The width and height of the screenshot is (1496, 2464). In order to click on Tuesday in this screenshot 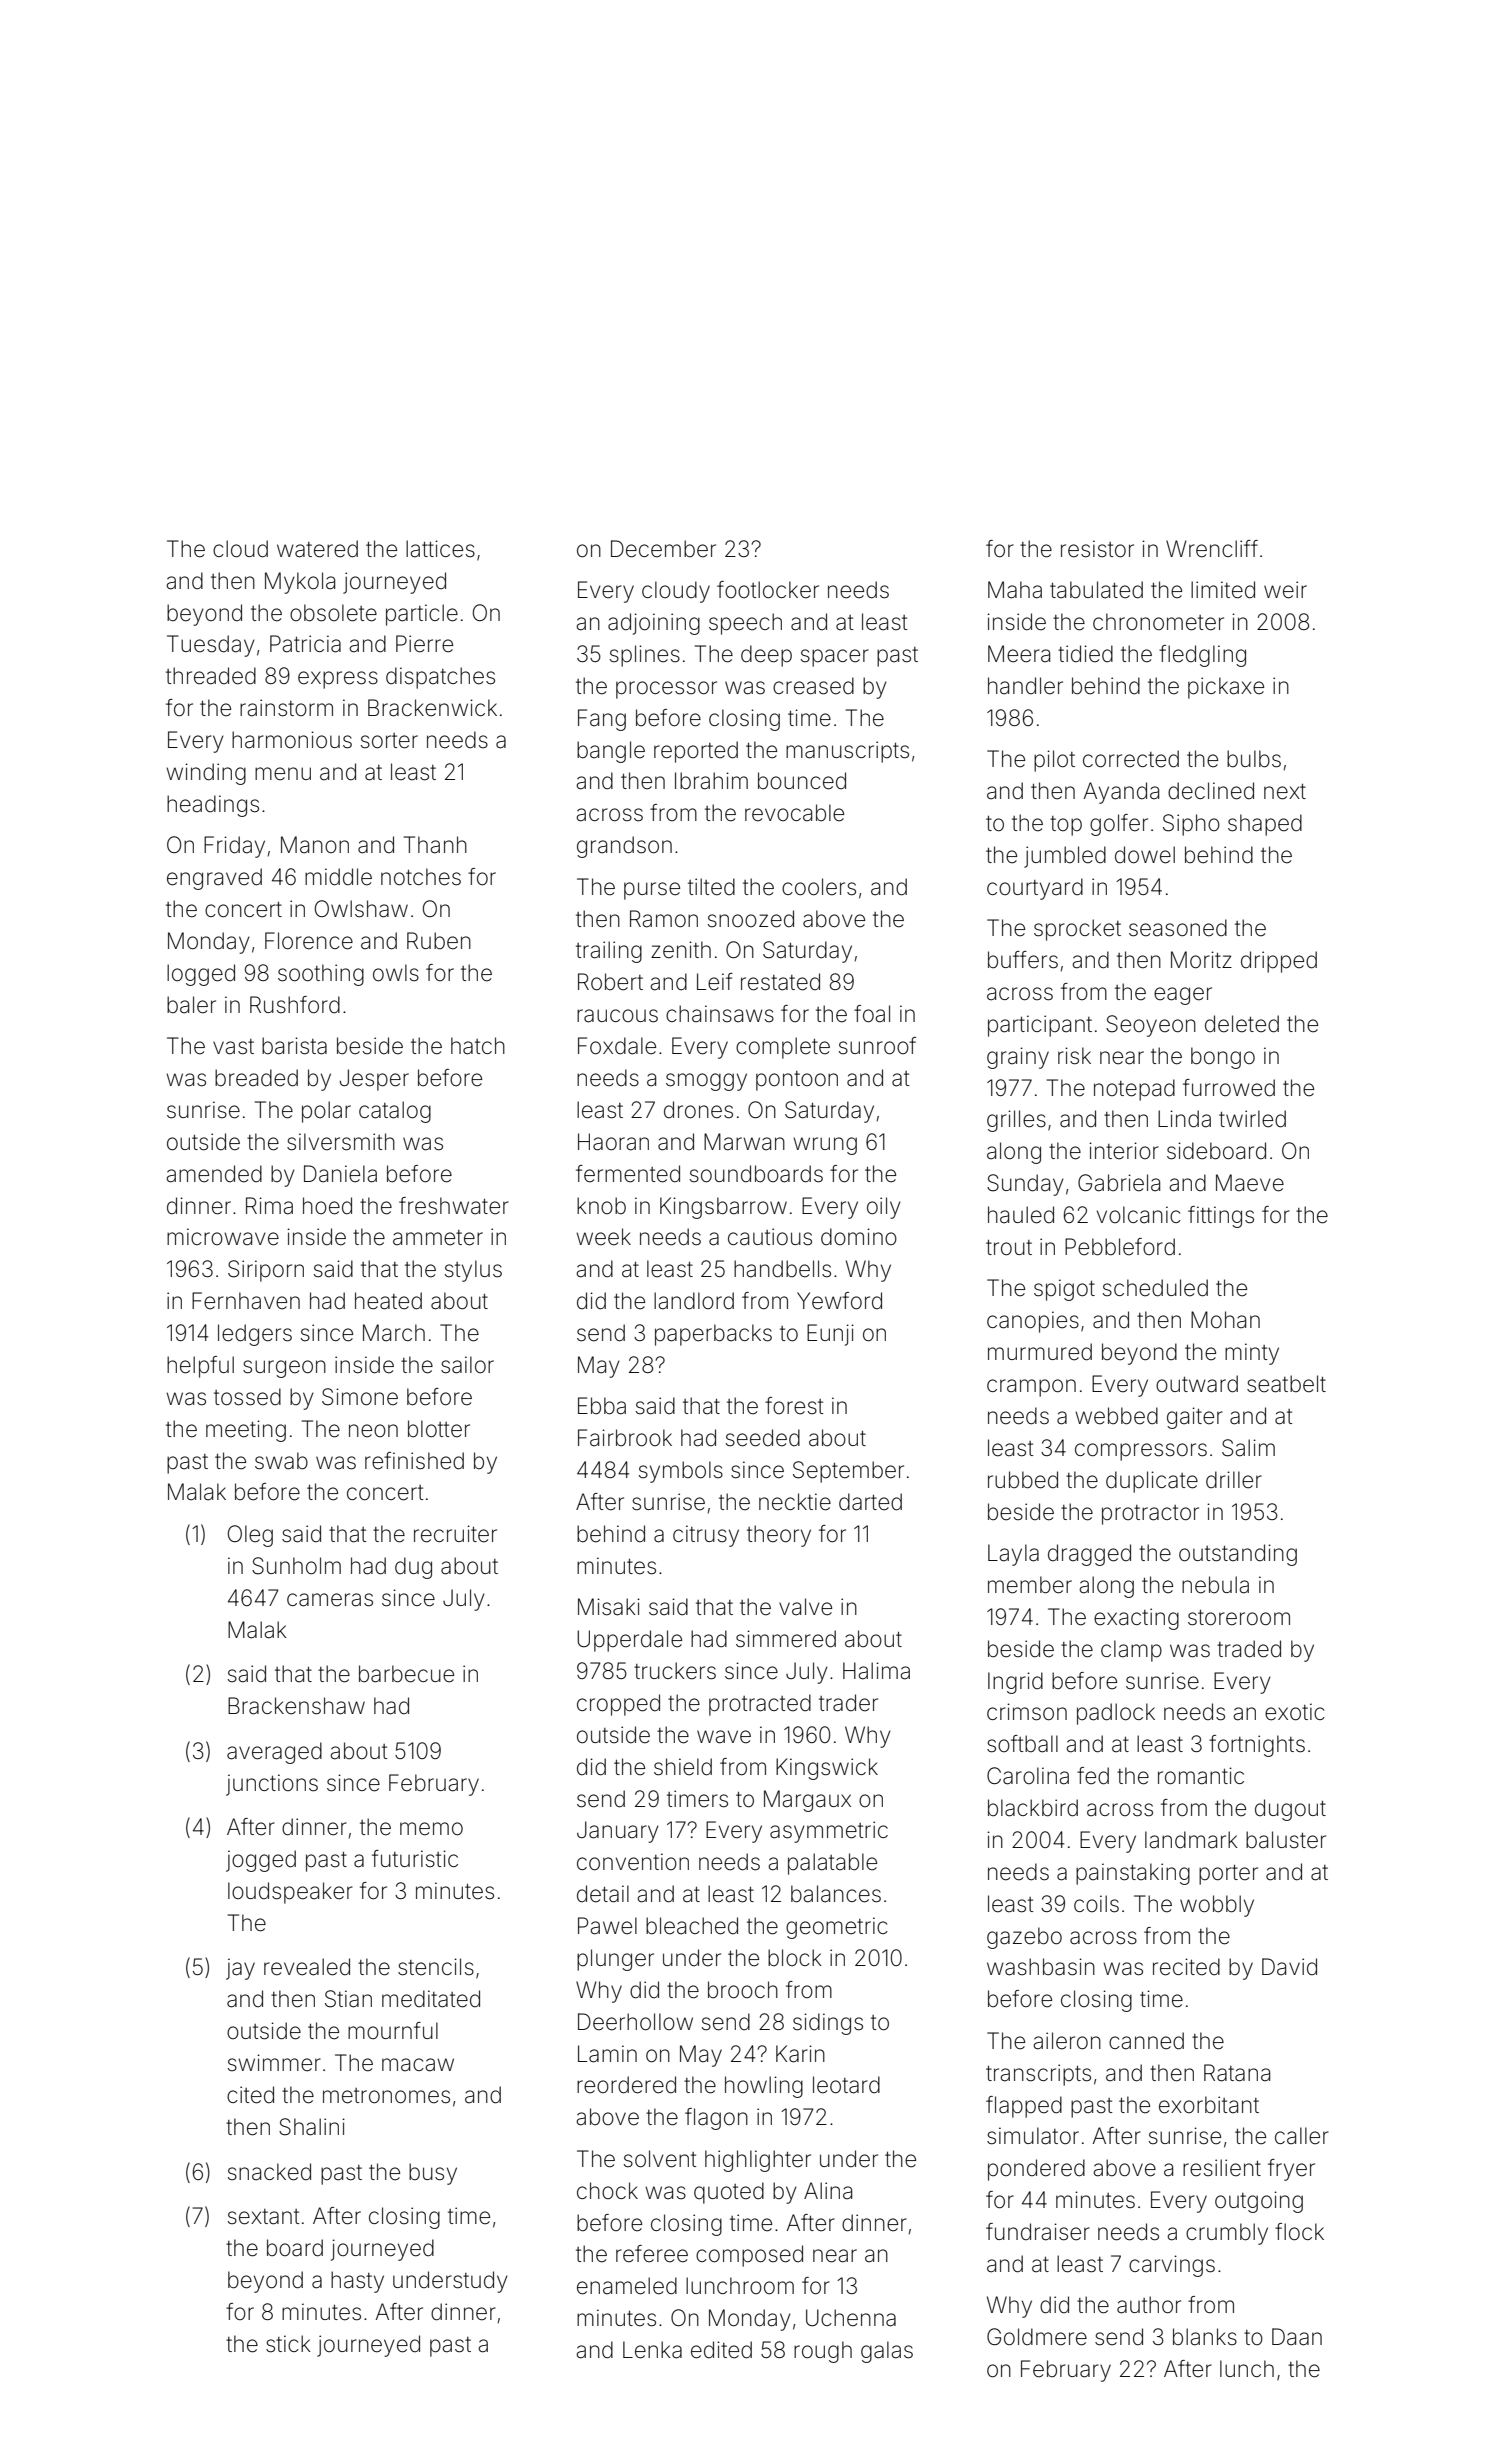, I will do `click(211, 646)`.
